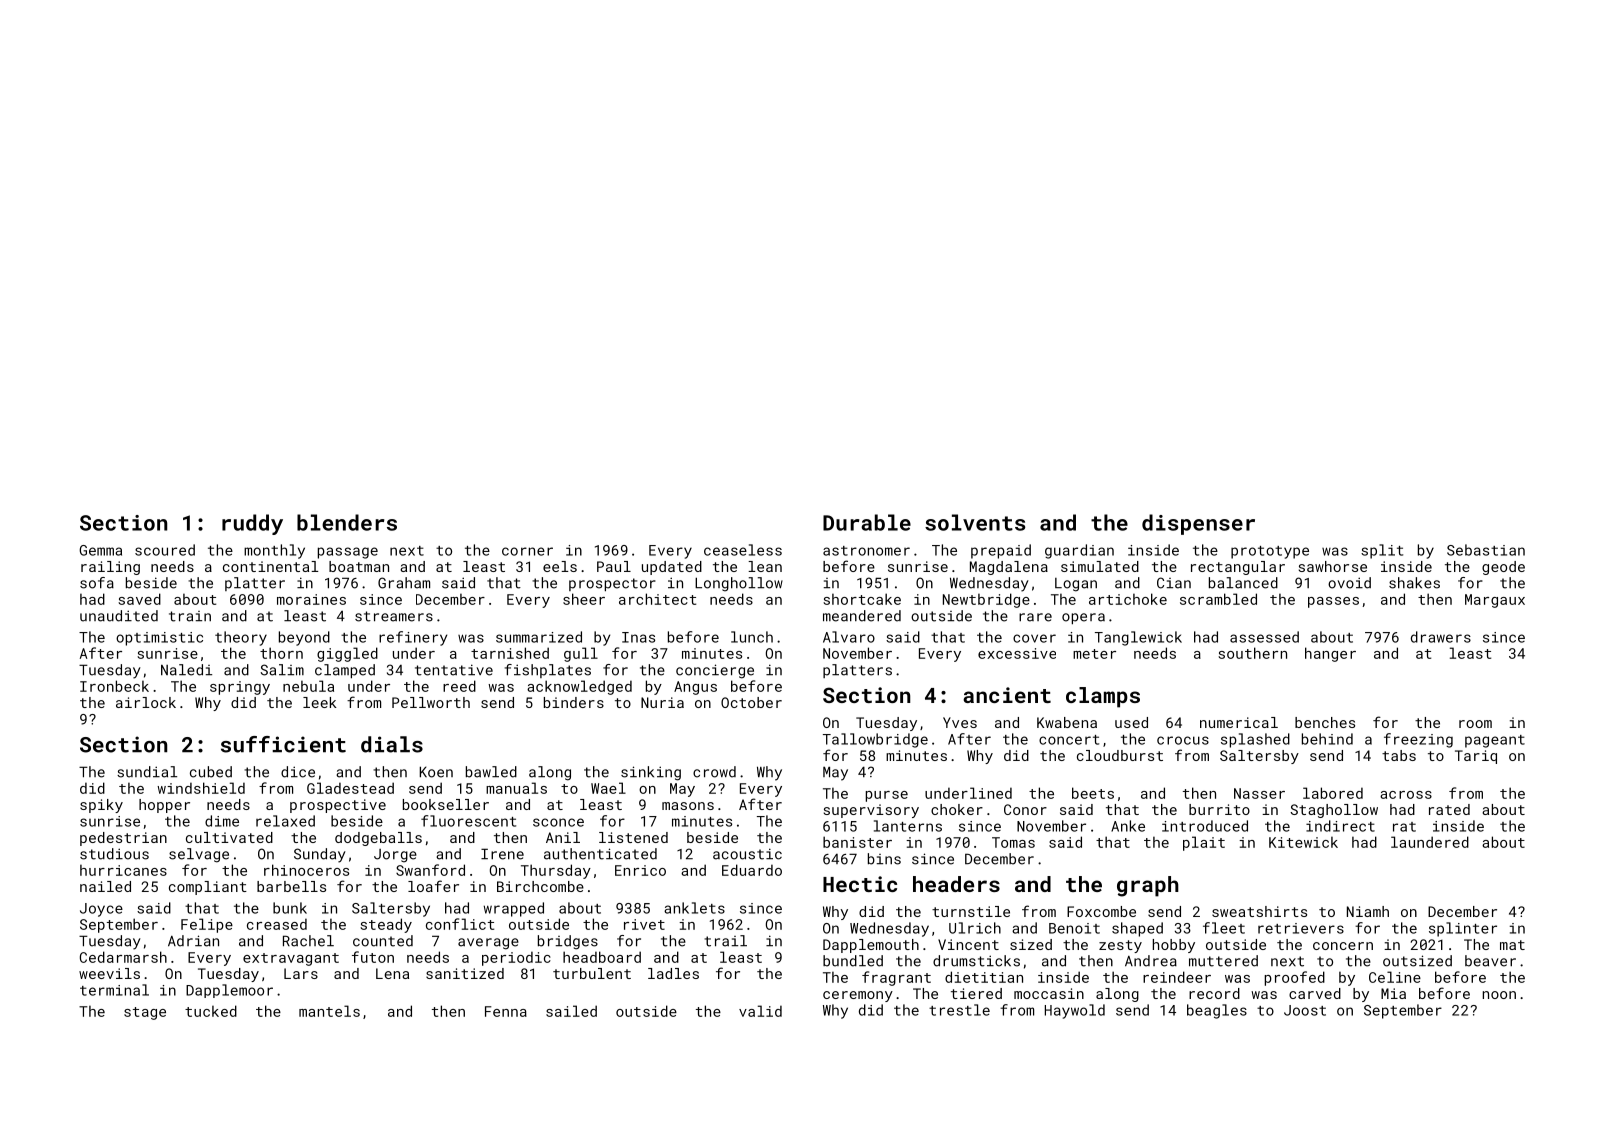 The height and width of the screenshot is (1135, 1605). Describe the element at coordinates (1100, 566) in the screenshot. I see `simulated` at that location.
